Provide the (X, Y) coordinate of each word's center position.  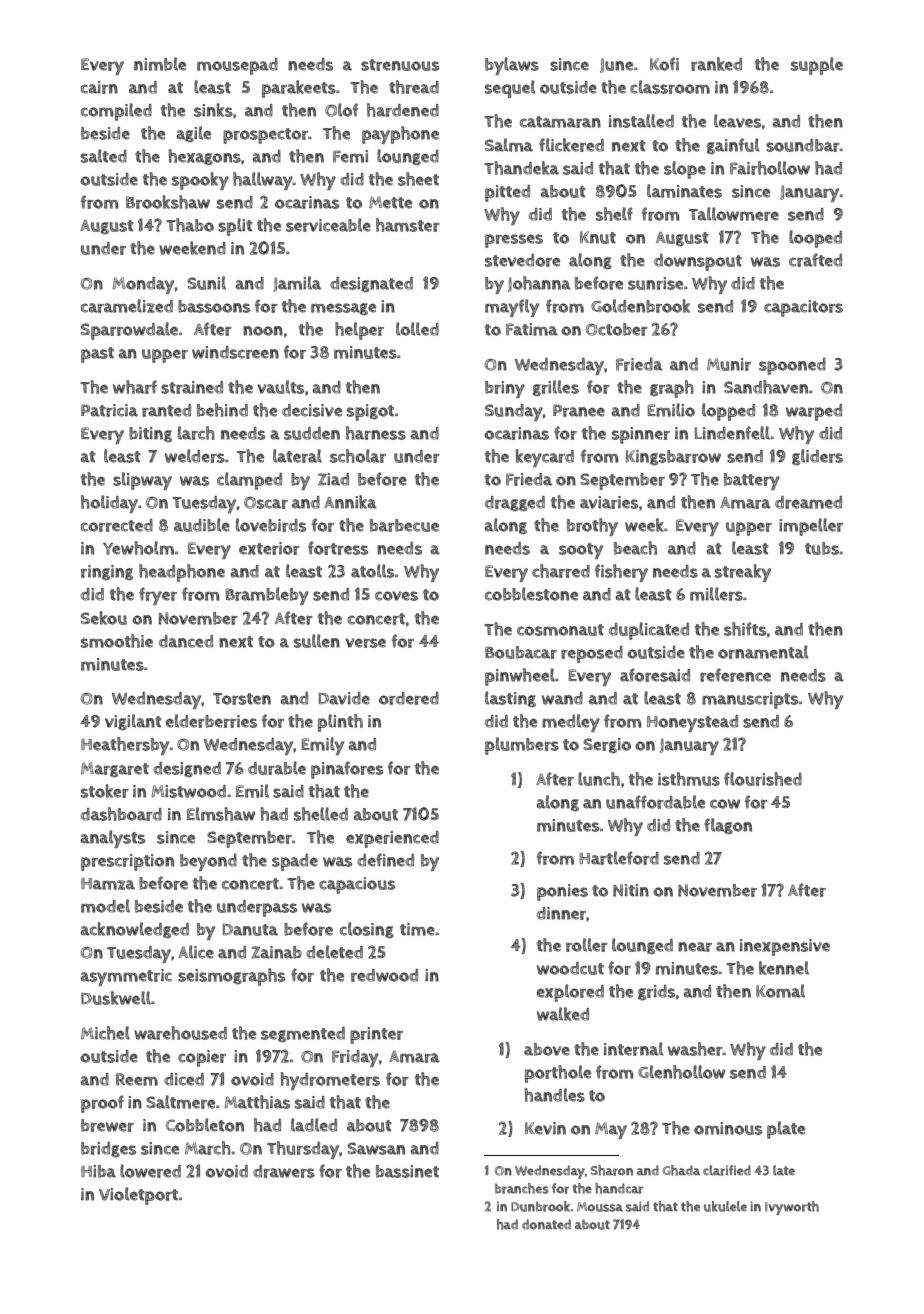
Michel (105, 1033)
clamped (249, 481)
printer (376, 1035)
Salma (509, 145)
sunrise (655, 283)
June (616, 65)
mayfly (512, 308)
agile (193, 134)
